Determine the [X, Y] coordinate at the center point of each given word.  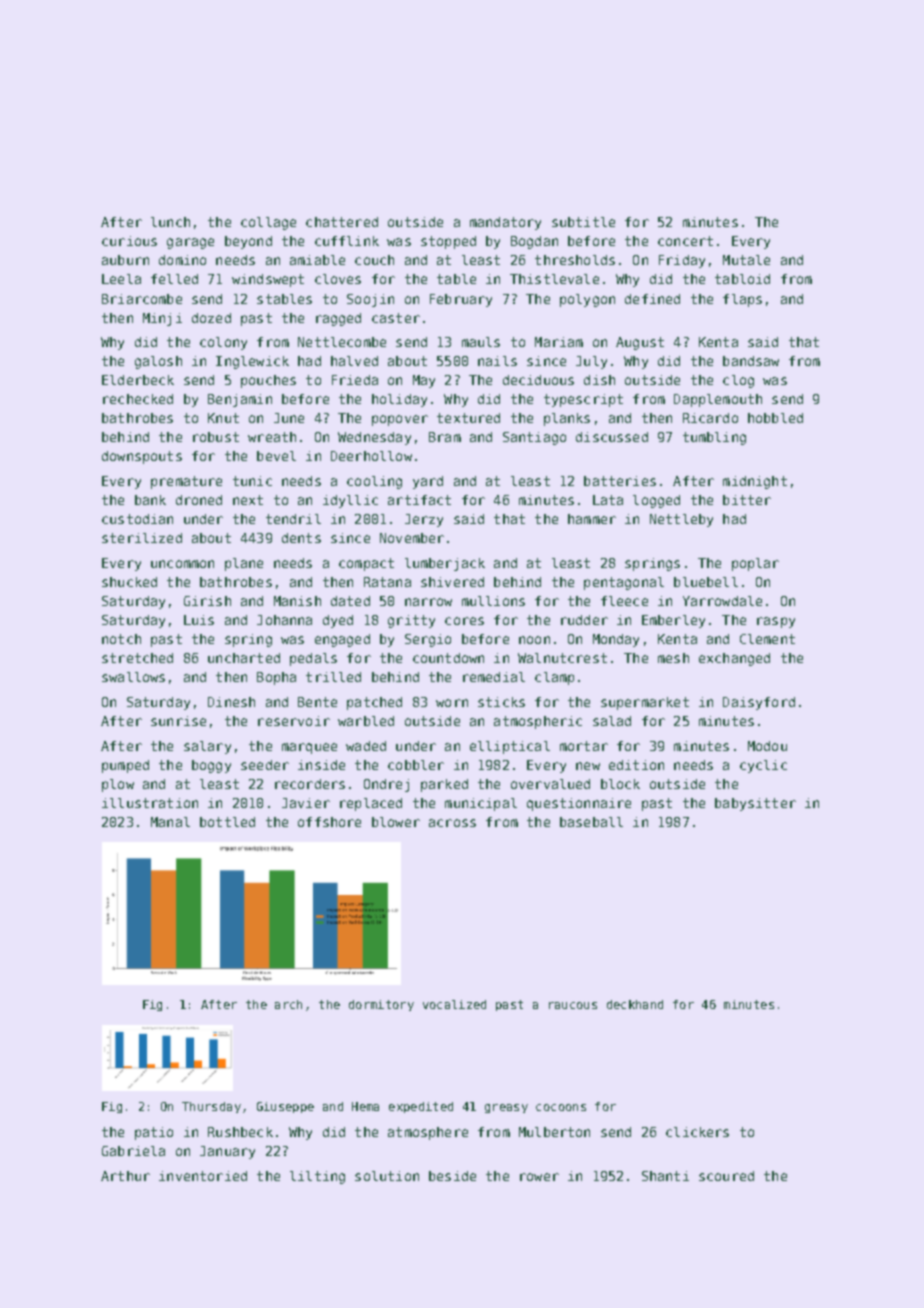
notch [121, 639]
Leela [121, 279]
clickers [697, 1132]
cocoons [561, 1107]
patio [154, 1133]
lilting [317, 1177]
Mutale [746, 260]
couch [374, 260]
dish [599, 380]
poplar [755, 564]
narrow [428, 602]
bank [150, 500]
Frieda [355, 380]
